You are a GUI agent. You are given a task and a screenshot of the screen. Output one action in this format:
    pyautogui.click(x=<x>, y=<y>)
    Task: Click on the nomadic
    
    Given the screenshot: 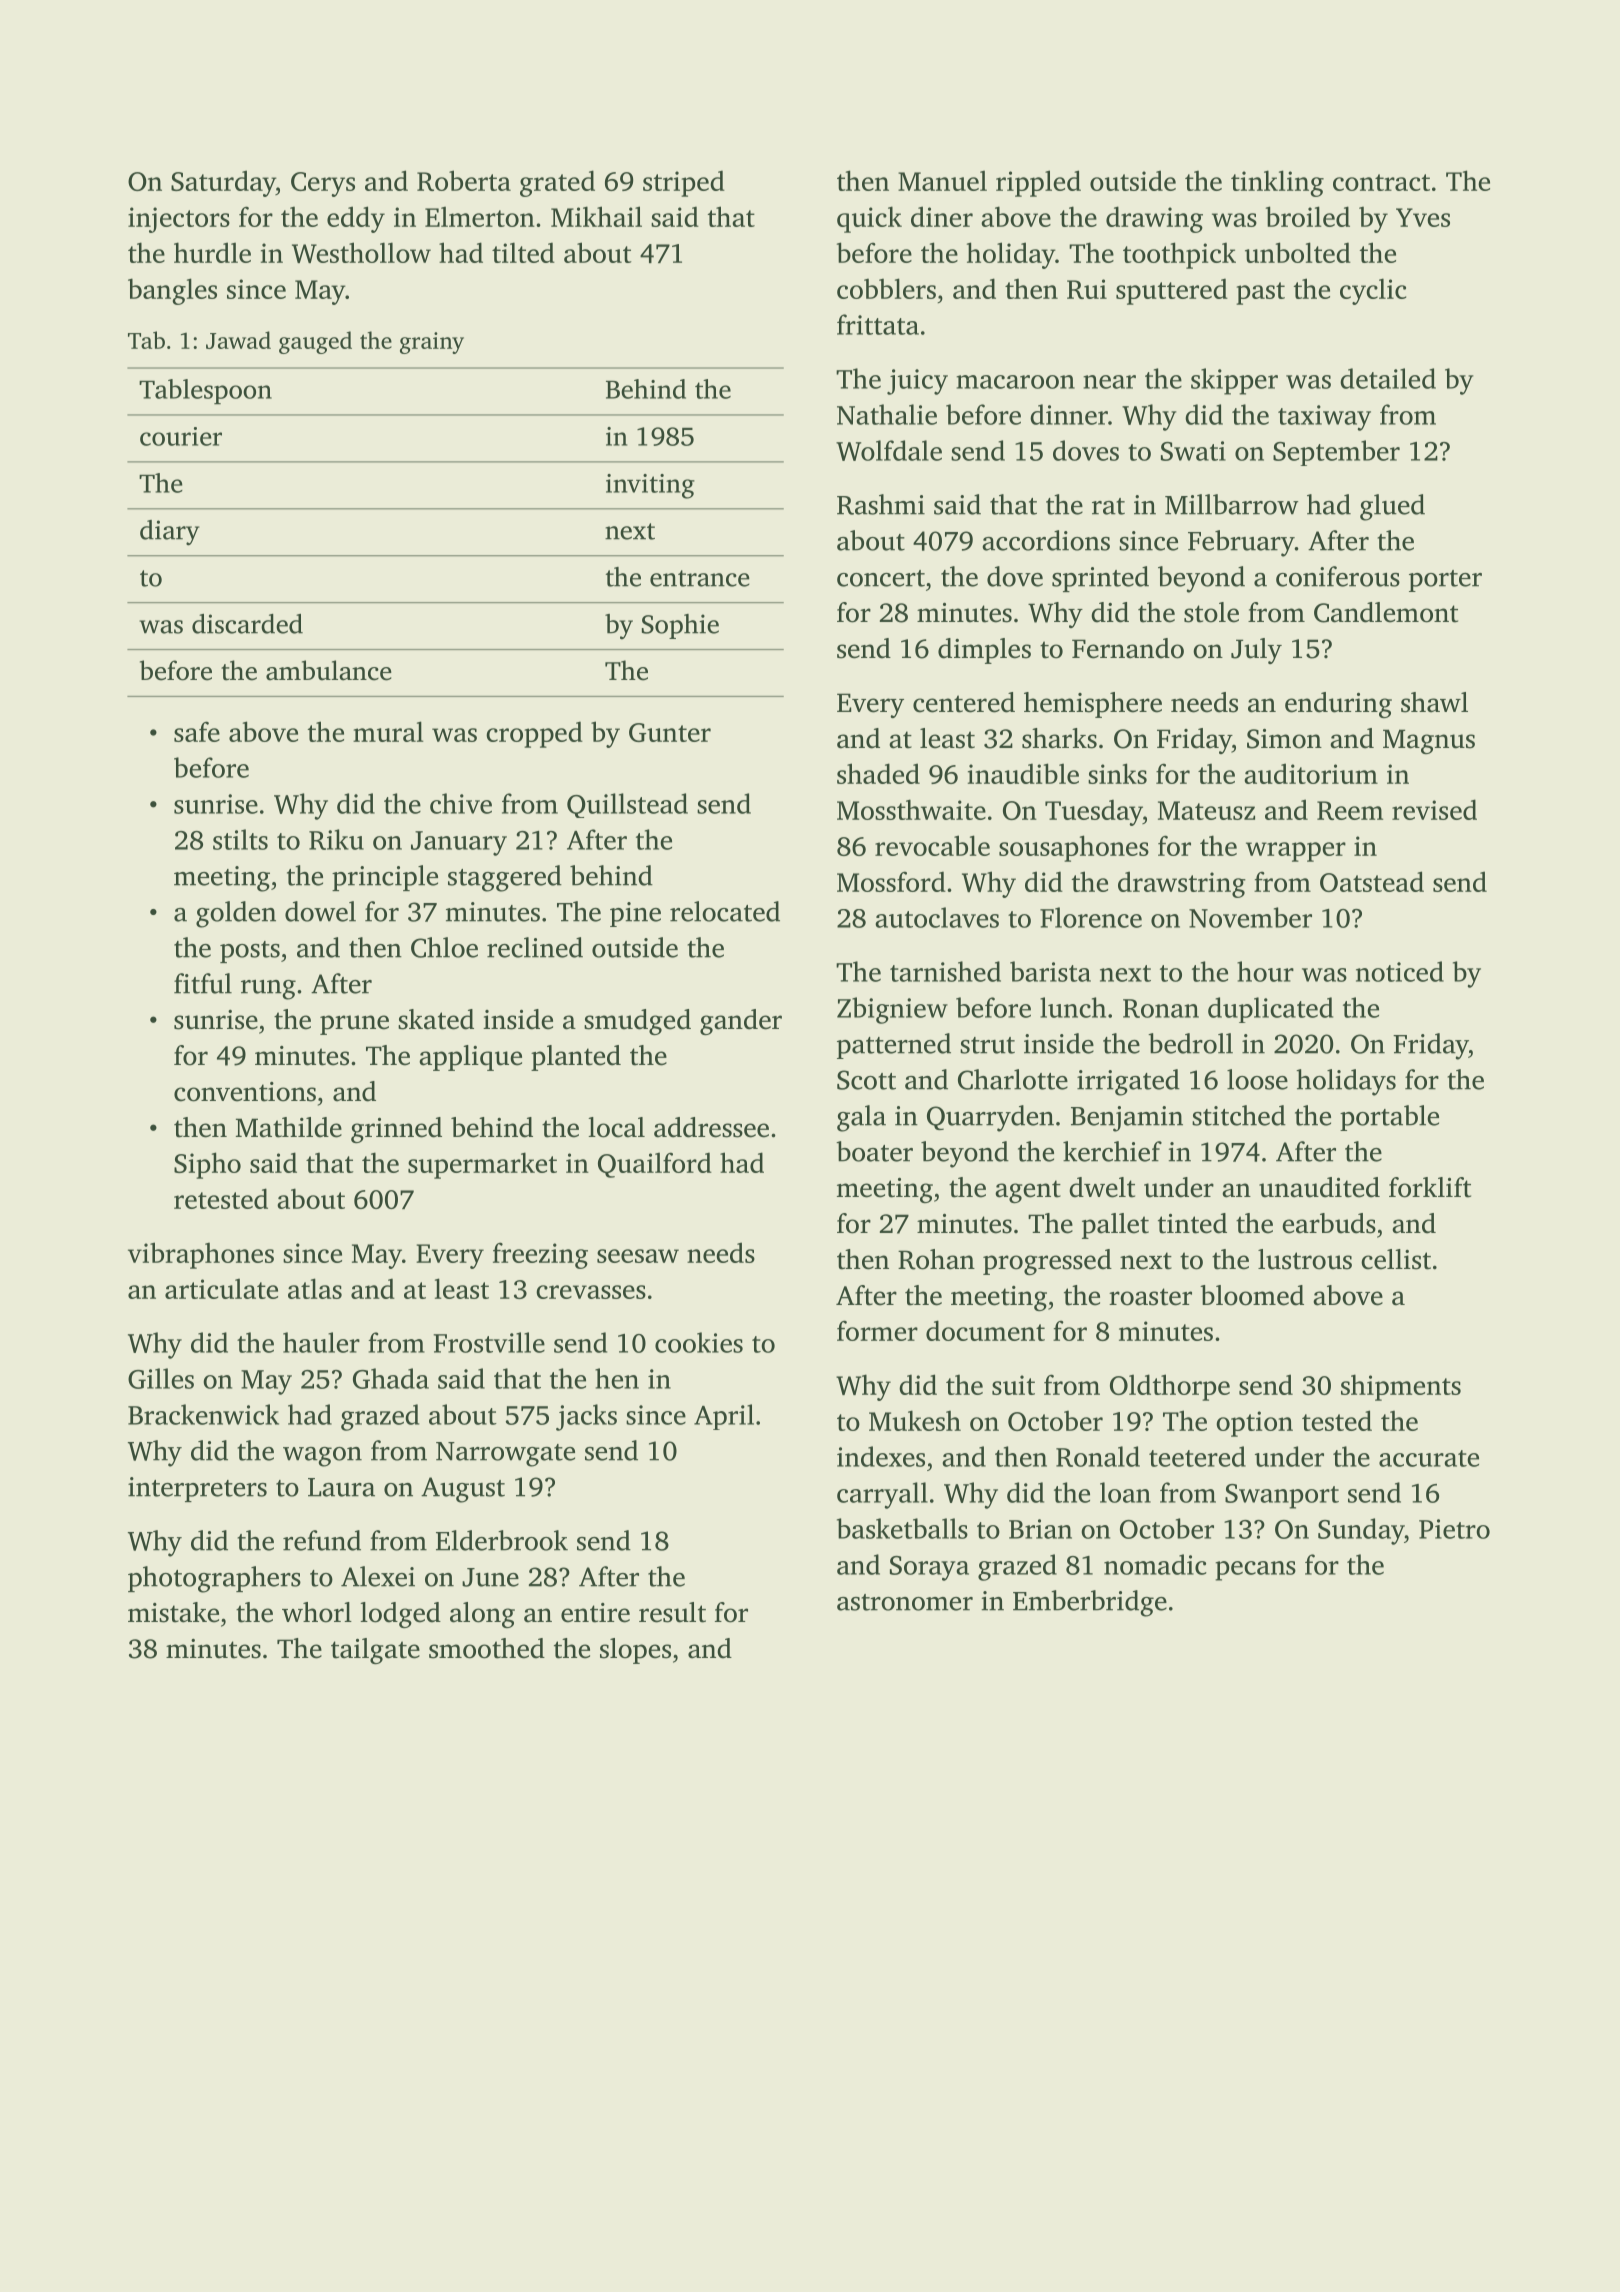 What is the action you would take?
    pyautogui.click(x=1155, y=1564)
